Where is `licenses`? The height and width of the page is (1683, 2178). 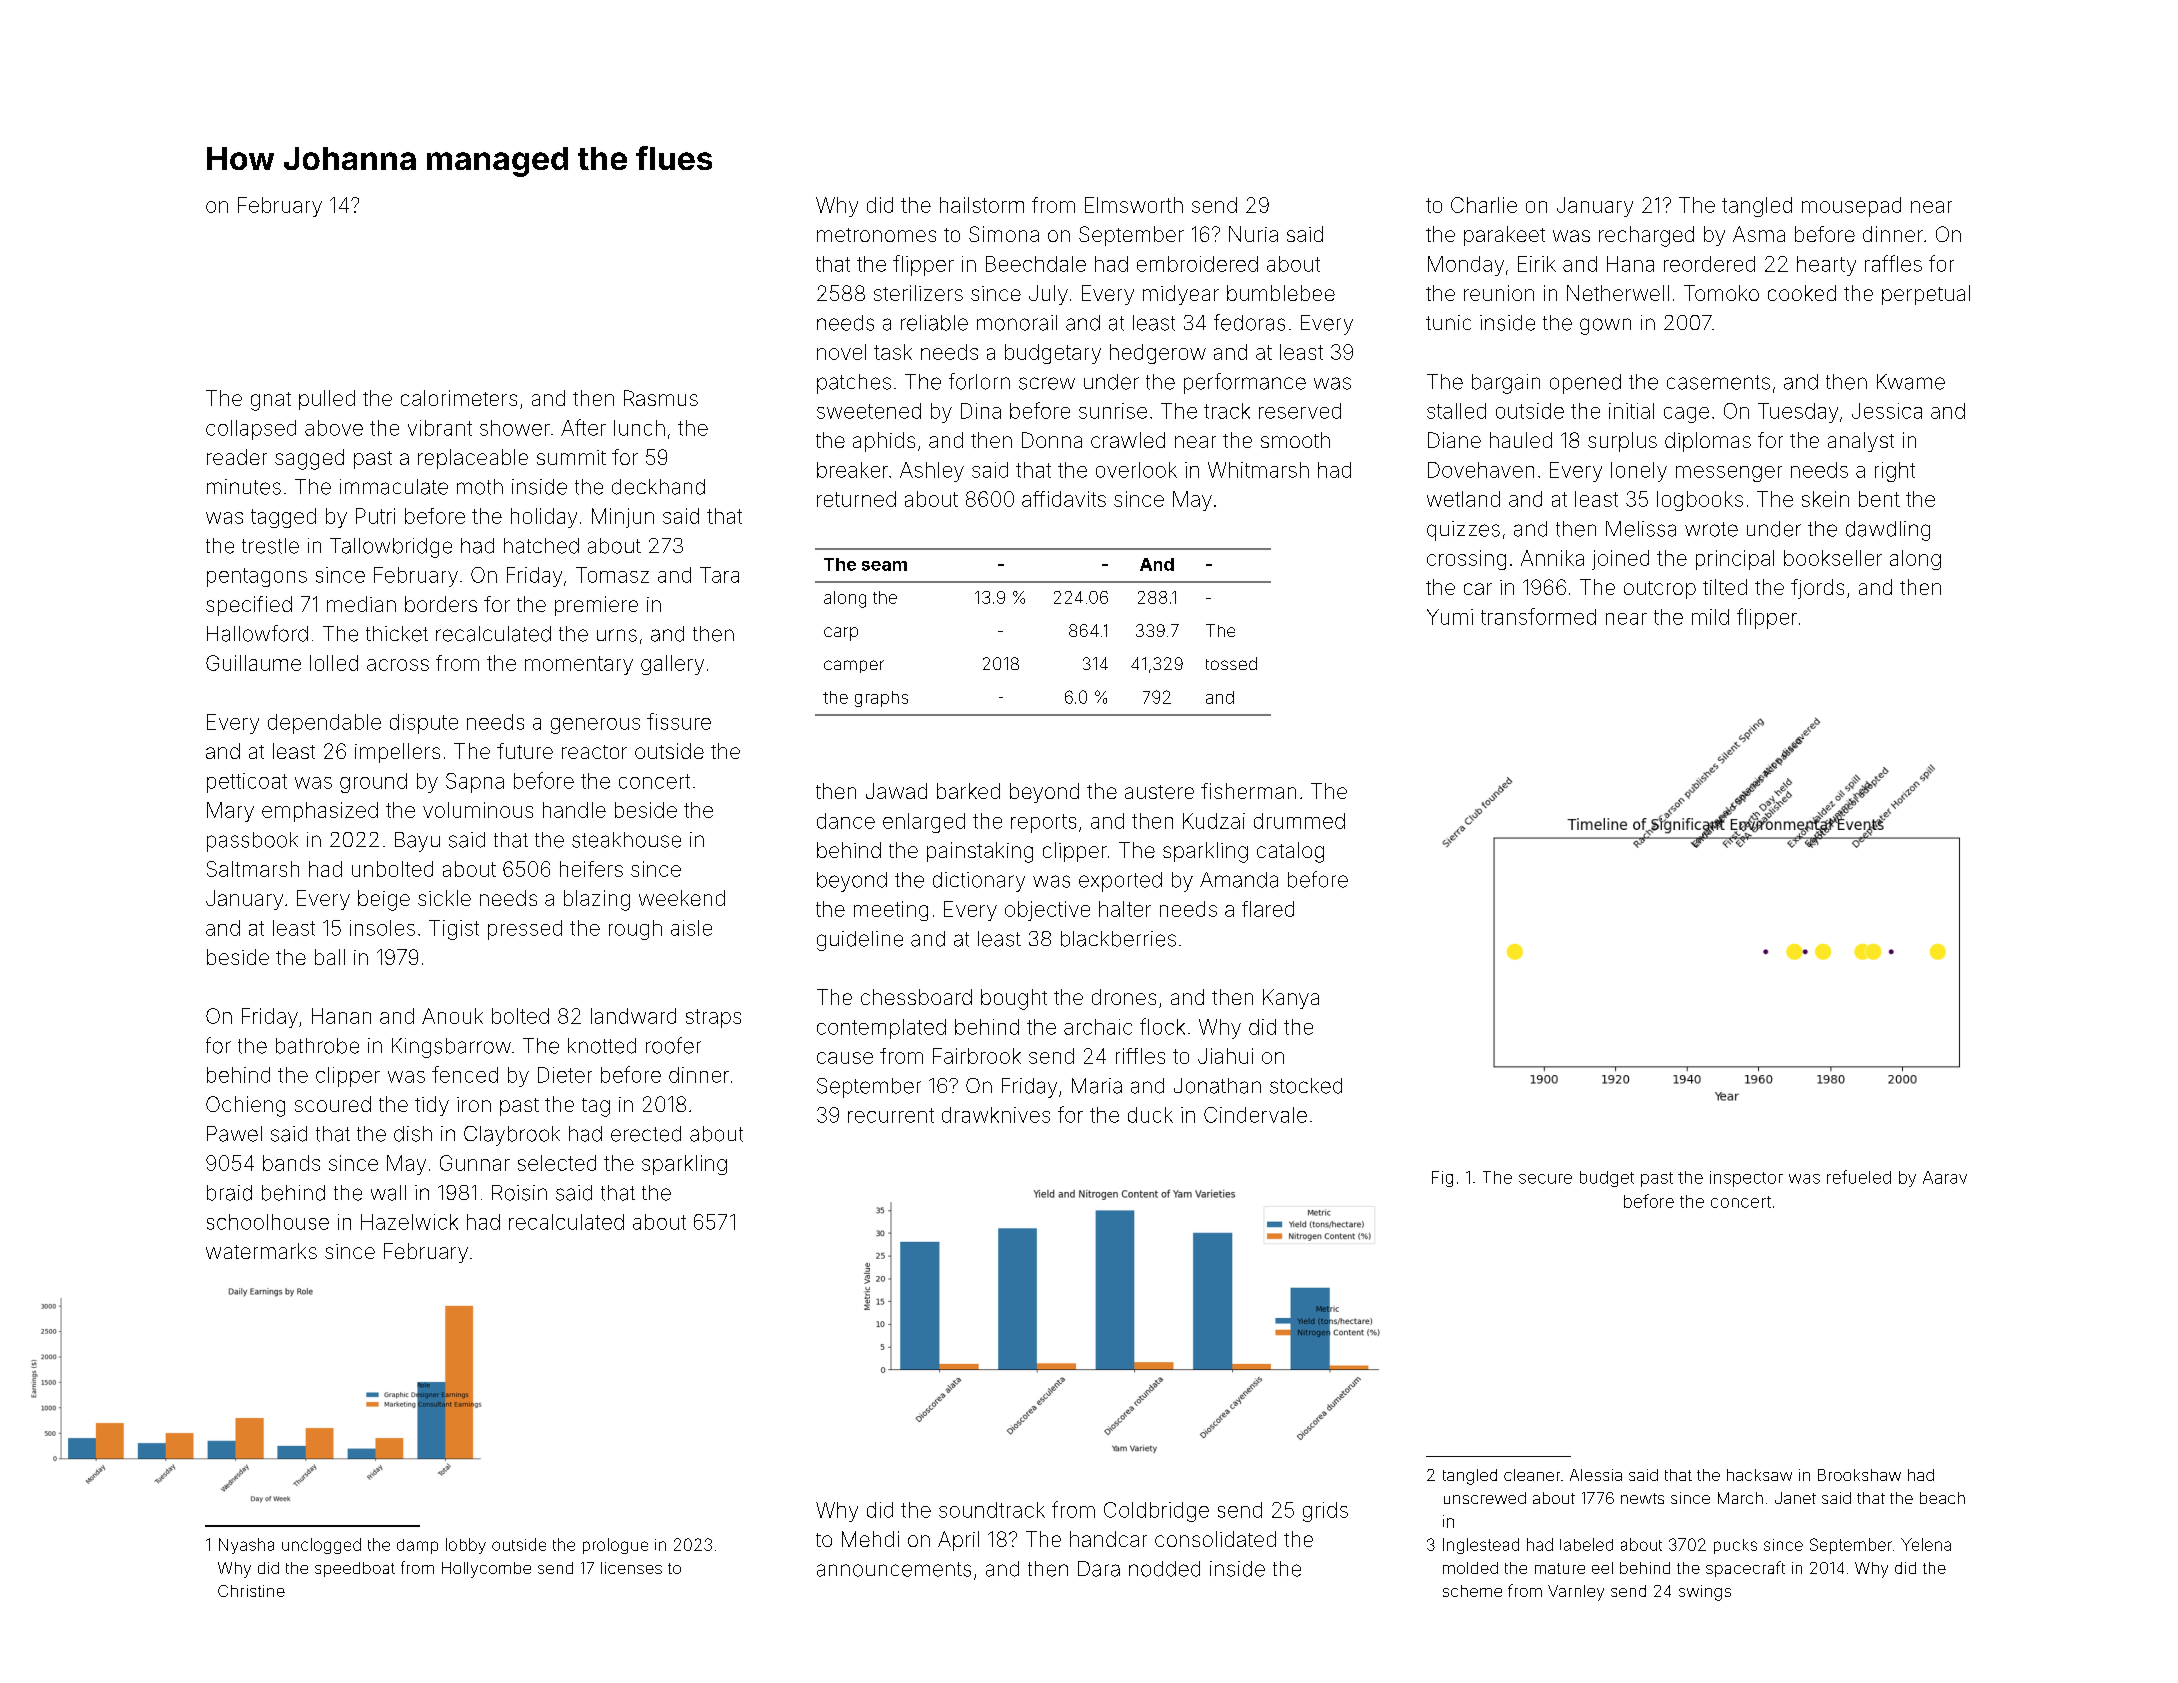
licenses is located at coordinates (631, 1568).
